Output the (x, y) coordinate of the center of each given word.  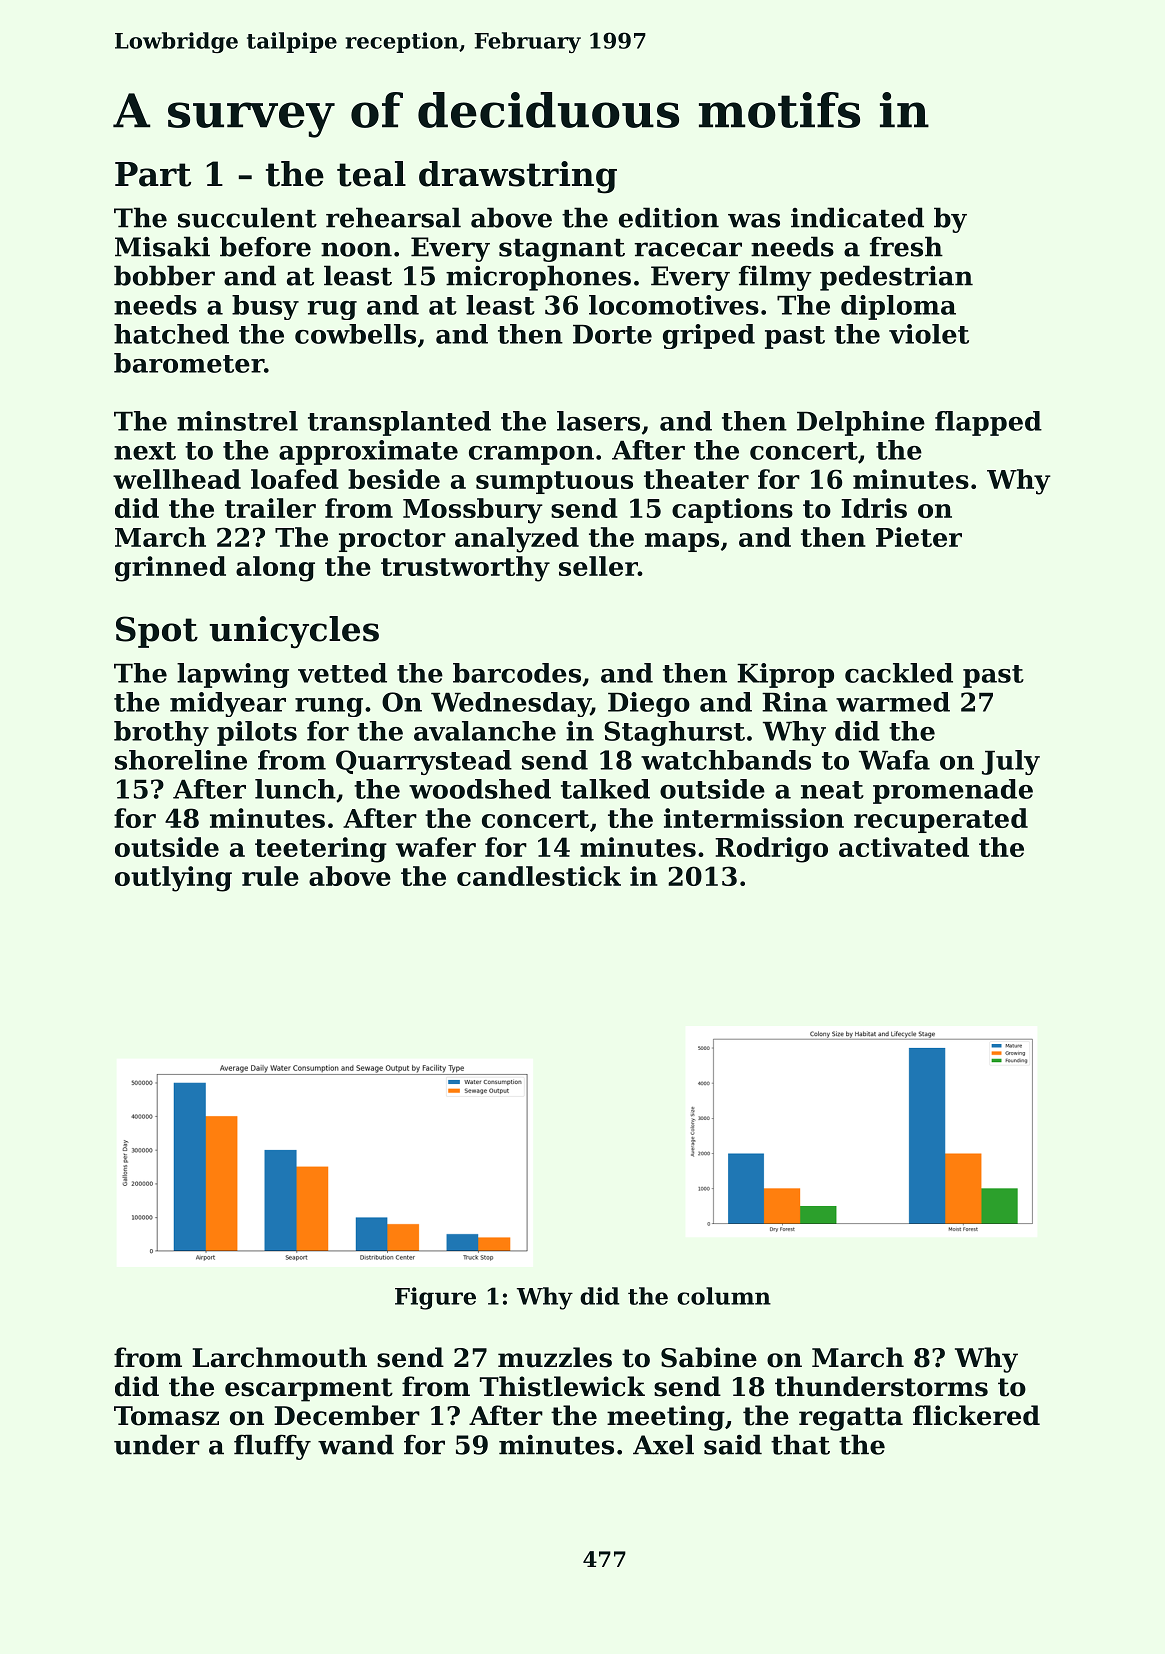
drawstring (518, 177)
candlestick (539, 876)
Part (153, 174)
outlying (173, 879)
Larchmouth (279, 1357)
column (724, 1296)
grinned (170, 569)
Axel (663, 1444)
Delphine (861, 423)
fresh (906, 246)
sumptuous (554, 482)
